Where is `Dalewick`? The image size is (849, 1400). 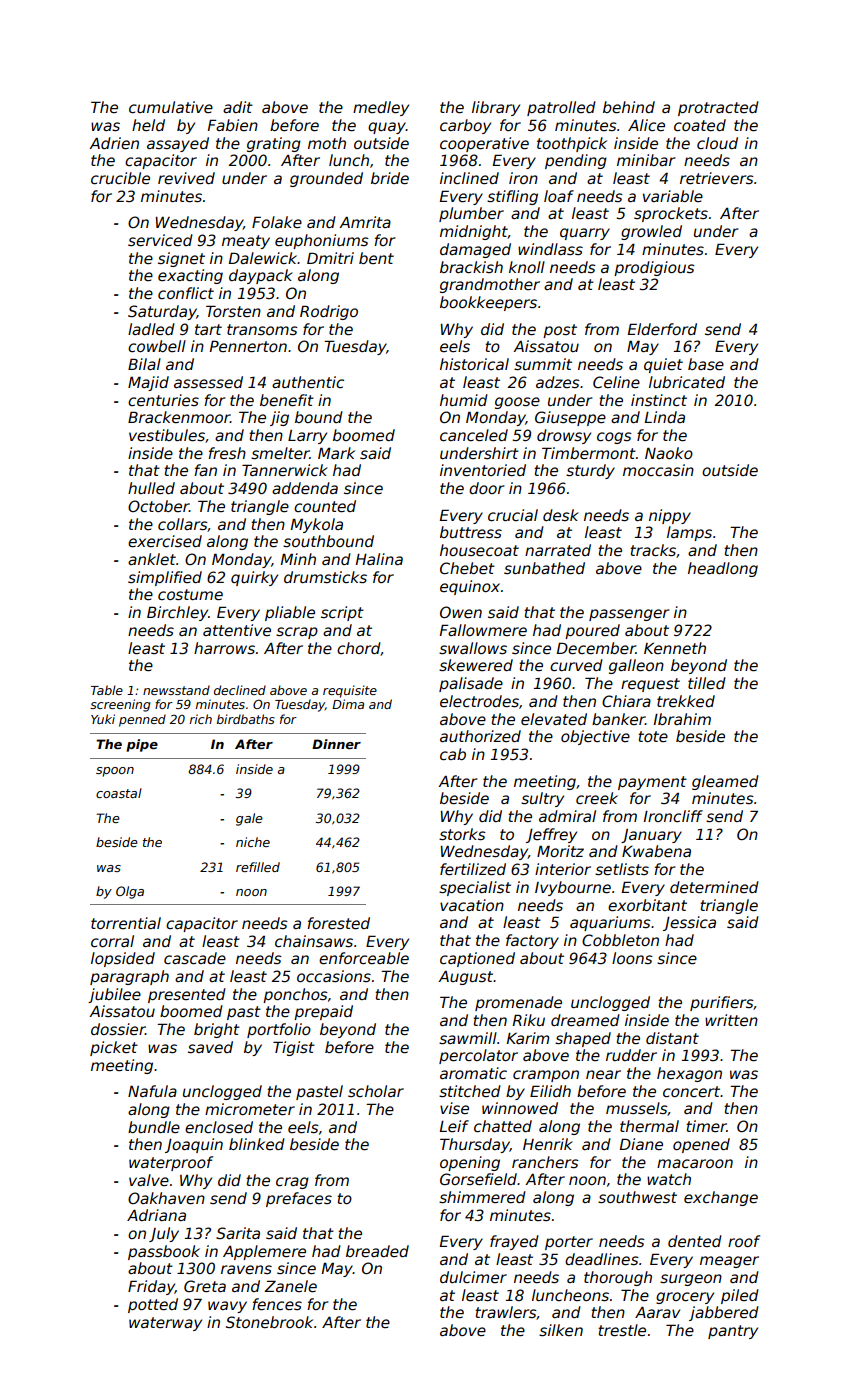
Dalewick is located at coordinates (263, 258).
